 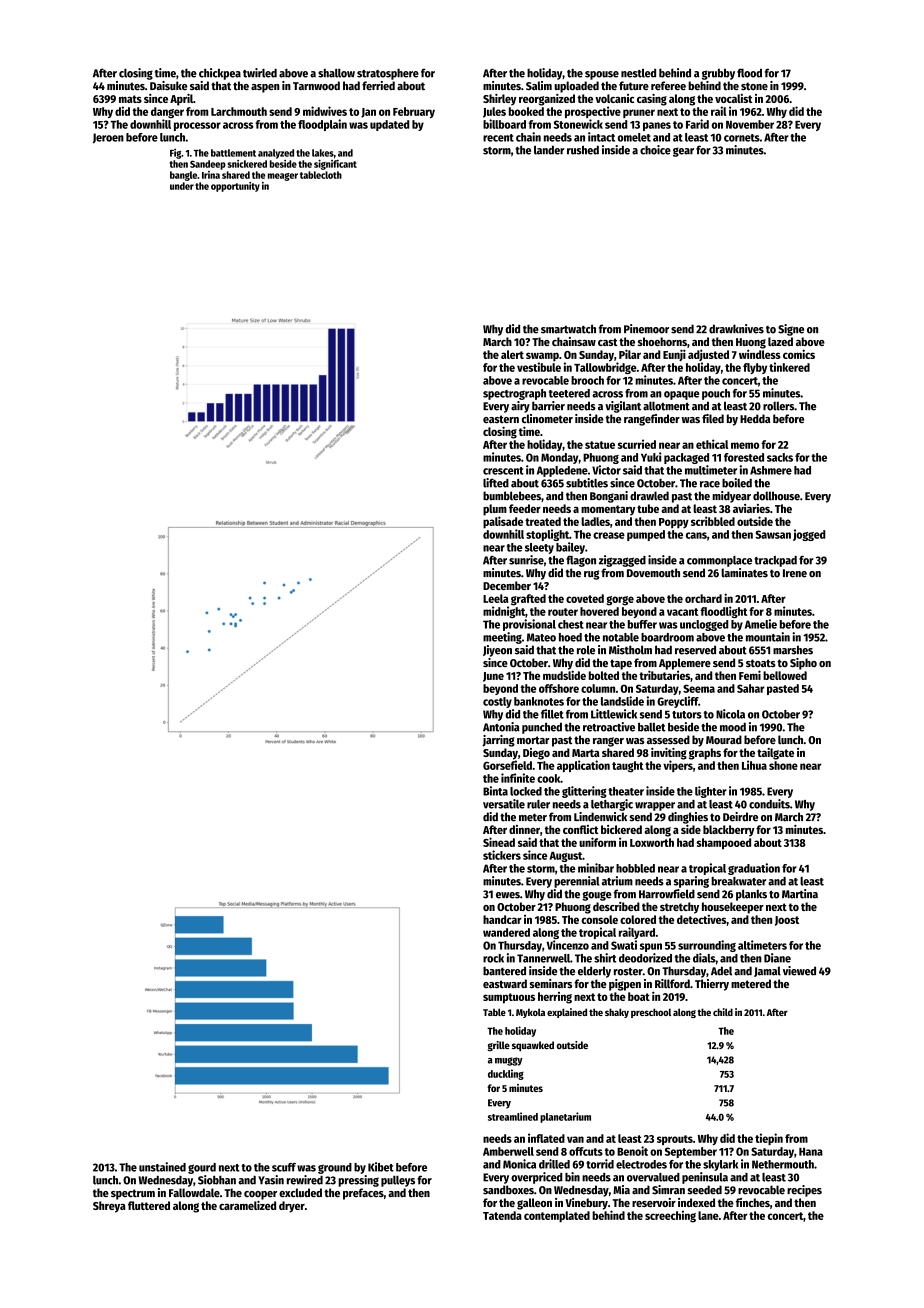 I want to click on drilled, so click(x=554, y=1164).
